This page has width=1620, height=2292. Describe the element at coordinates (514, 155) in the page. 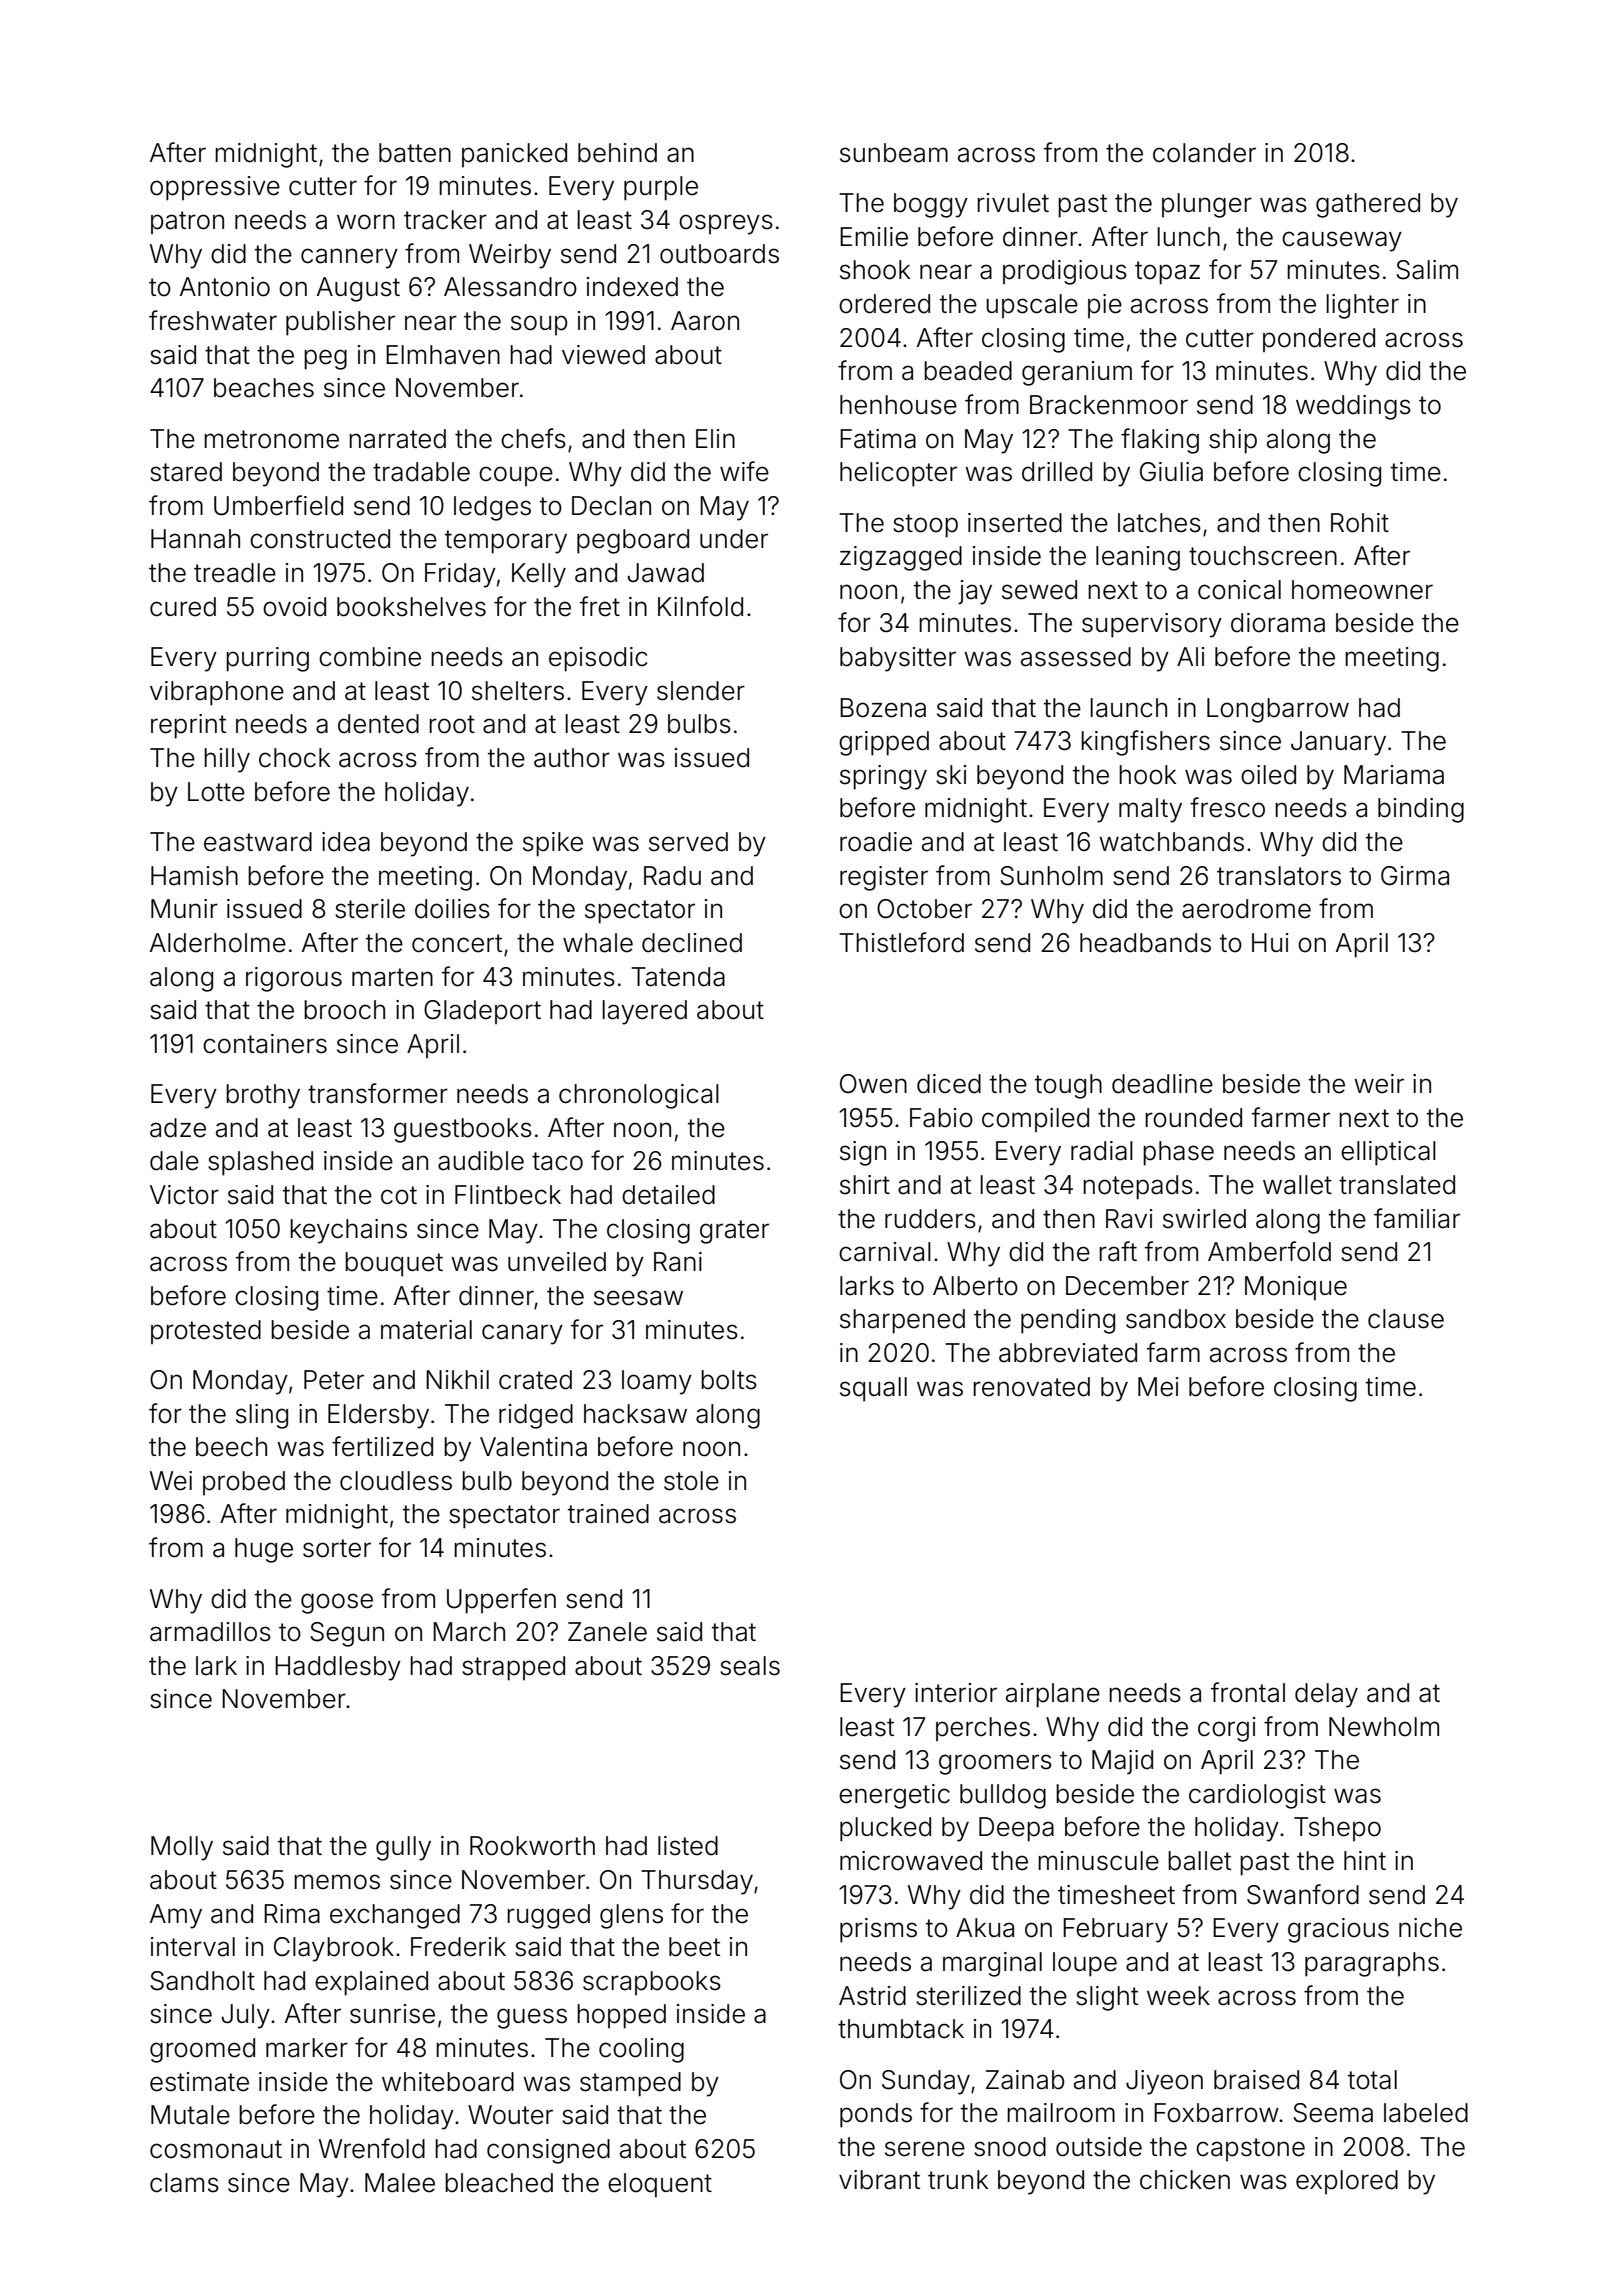

I see `panicked` at that location.
